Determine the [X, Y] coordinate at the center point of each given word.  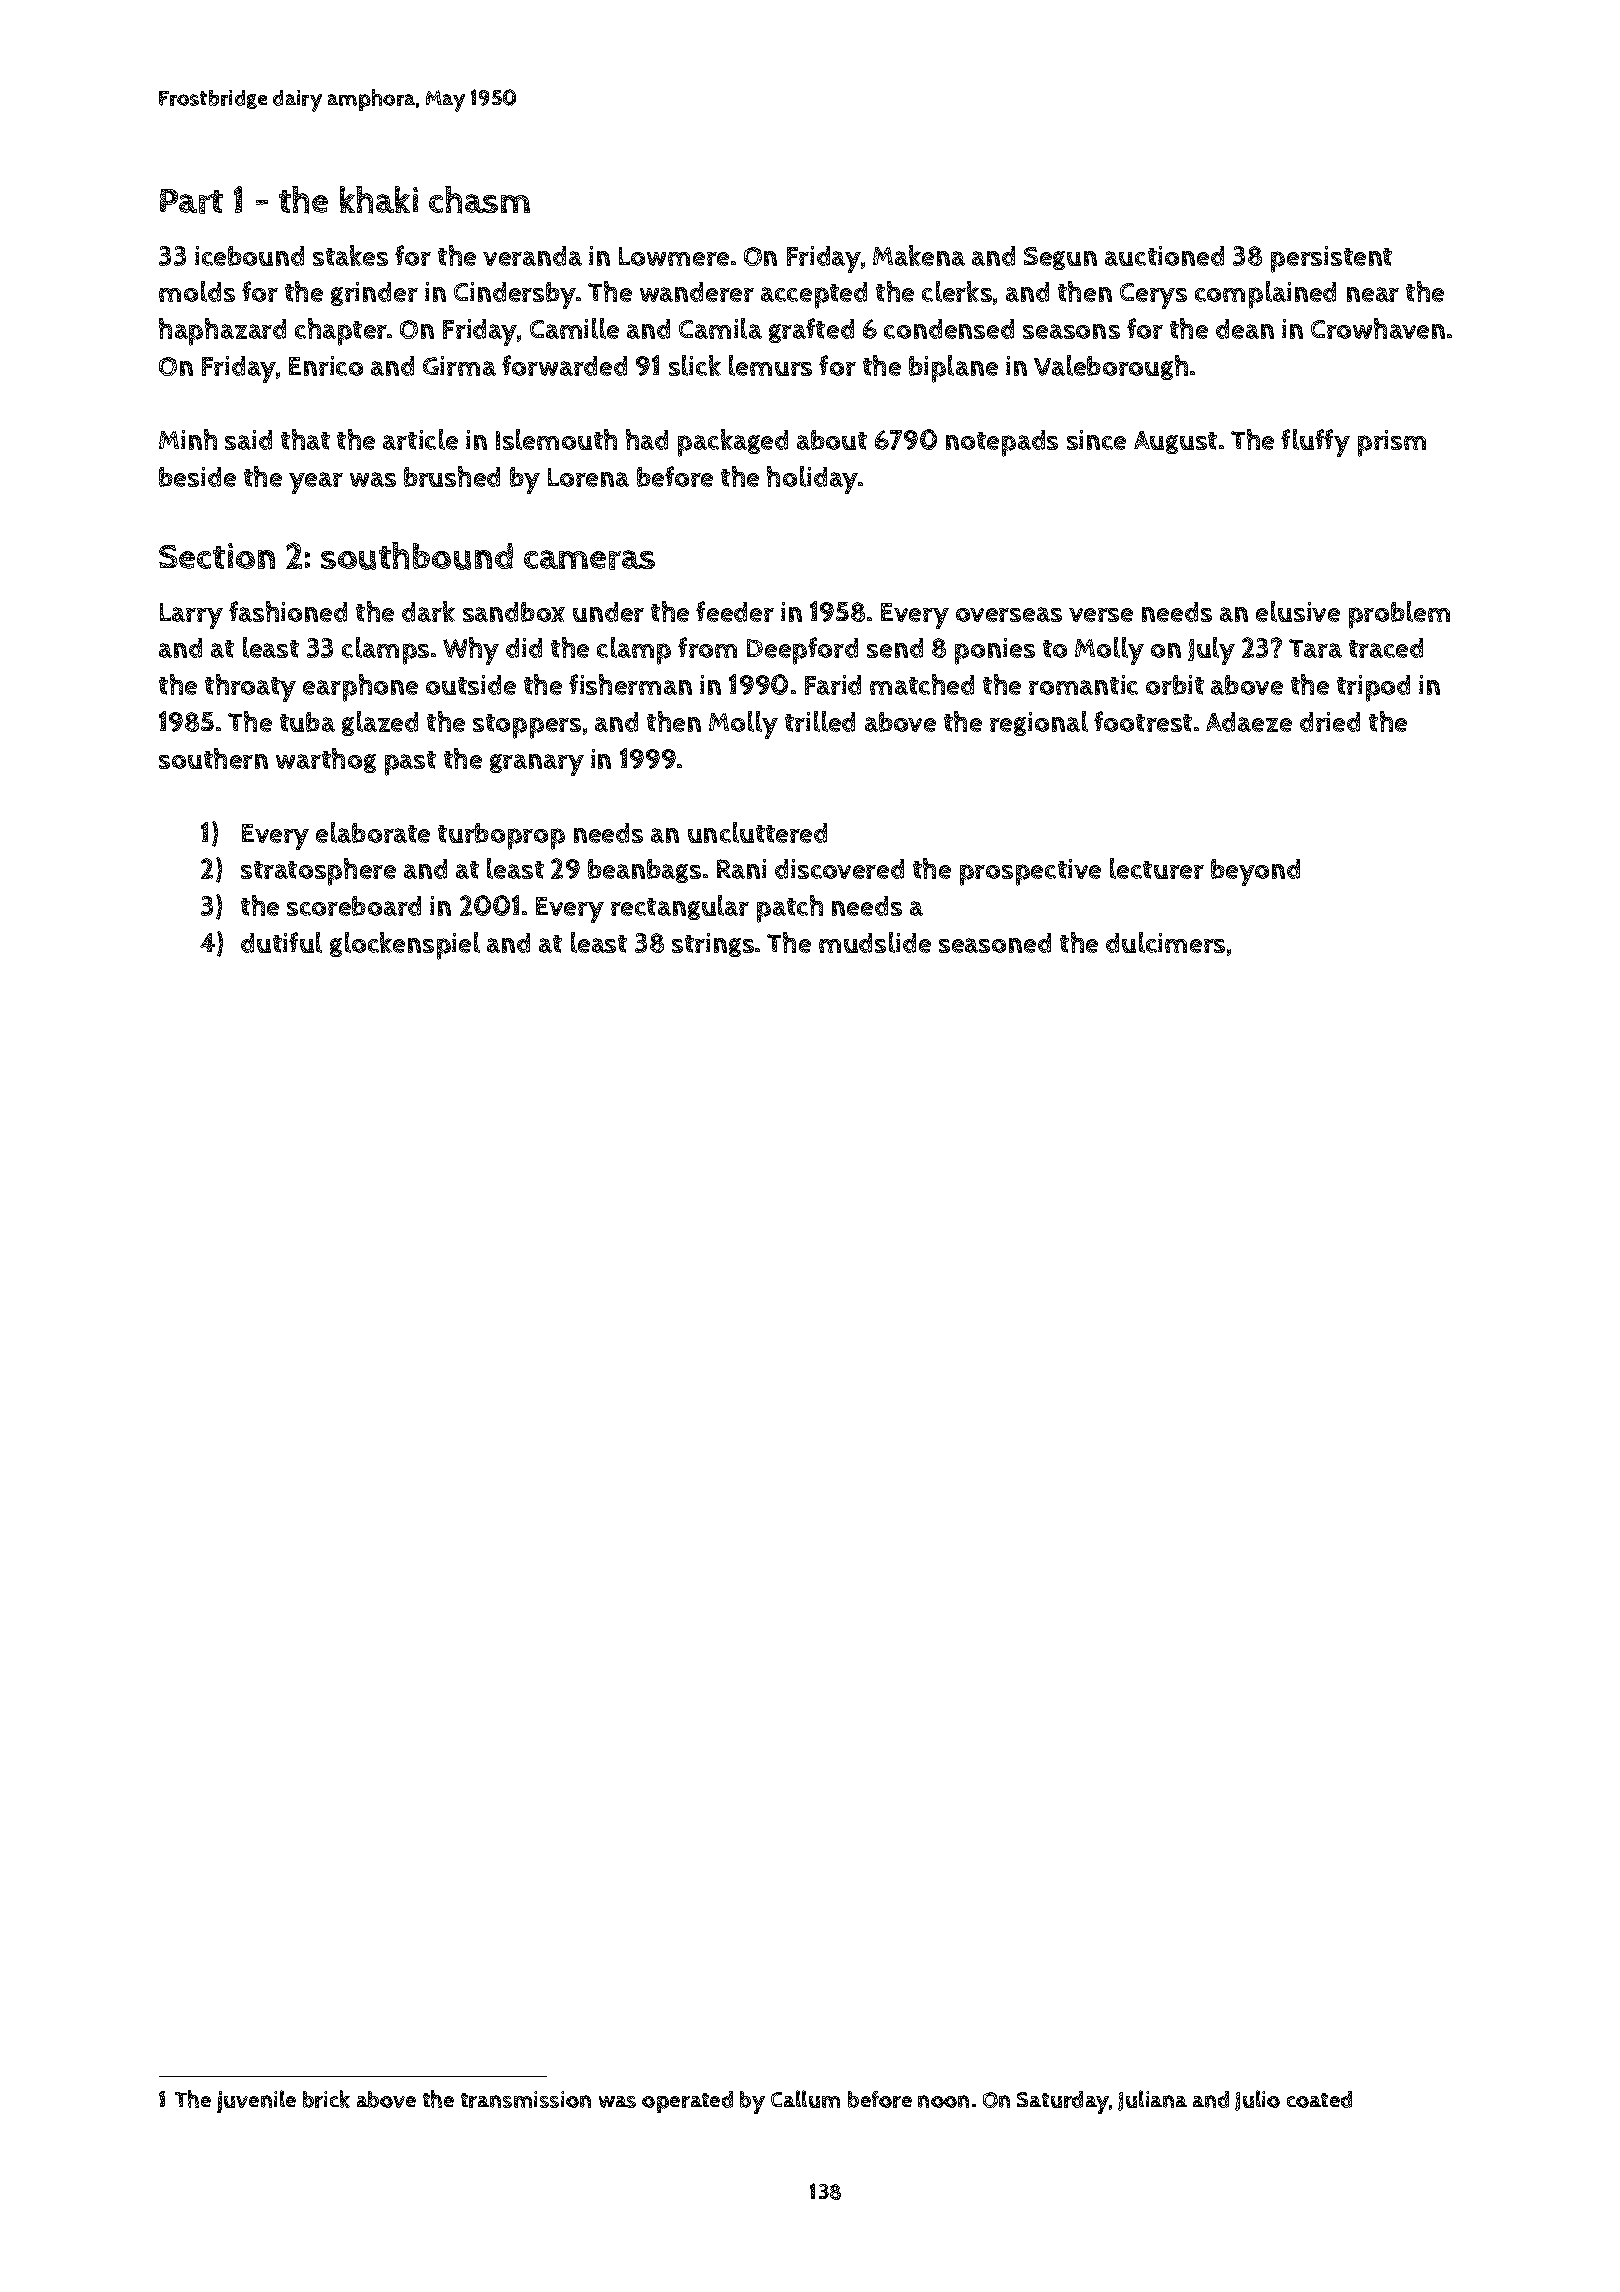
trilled [820, 721]
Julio [1257, 2100]
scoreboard [354, 906]
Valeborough [1111, 367]
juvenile [256, 2101]
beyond [1255, 872]
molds [197, 291]
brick [326, 2099]
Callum [805, 2099]
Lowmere [674, 256]
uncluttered [757, 832]
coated [1319, 2099]
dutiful [281, 942]
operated [687, 2102]
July [1211, 651]
